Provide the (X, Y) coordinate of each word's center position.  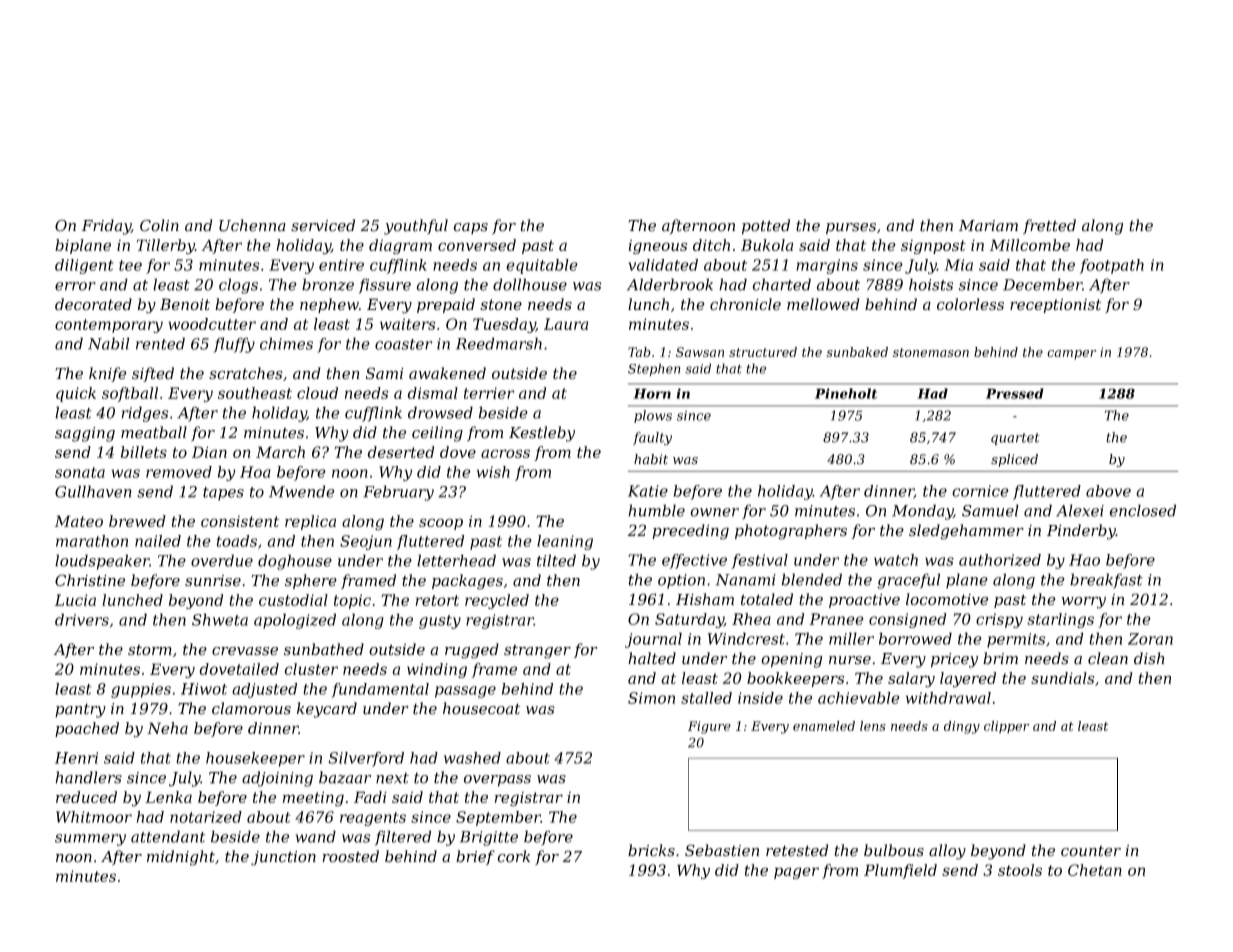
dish (1149, 658)
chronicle (745, 304)
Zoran (1150, 639)
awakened (447, 373)
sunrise (213, 581)
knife (107, 374)
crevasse (245, 651)
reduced (86, 797)
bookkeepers (795, 679)
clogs (238, 286)
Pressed (1015, 393)
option (681, 581)
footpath (1112, 266)
